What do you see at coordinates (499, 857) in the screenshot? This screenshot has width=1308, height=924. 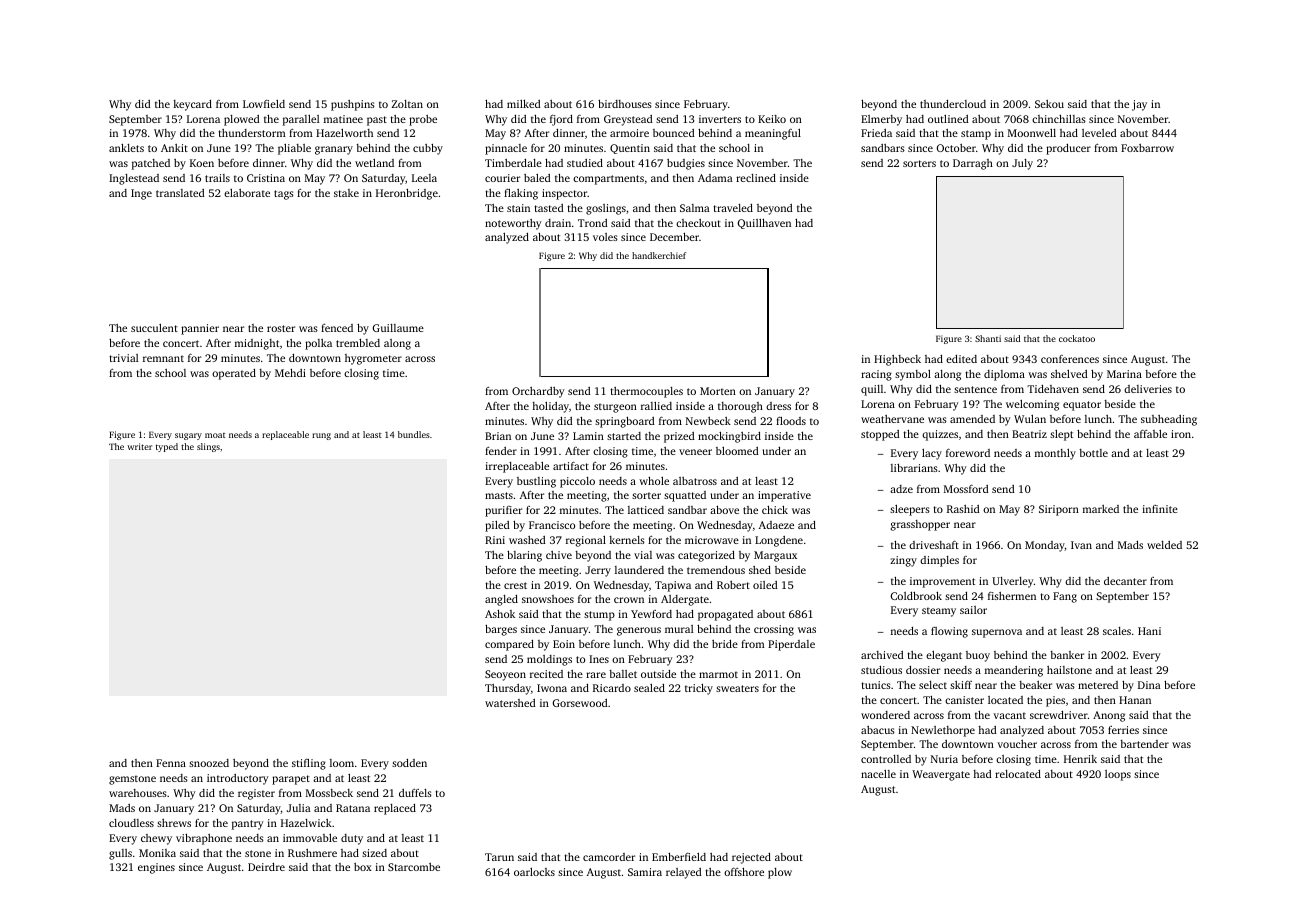 I see `Tarun` at bounding box center [499, 857].
